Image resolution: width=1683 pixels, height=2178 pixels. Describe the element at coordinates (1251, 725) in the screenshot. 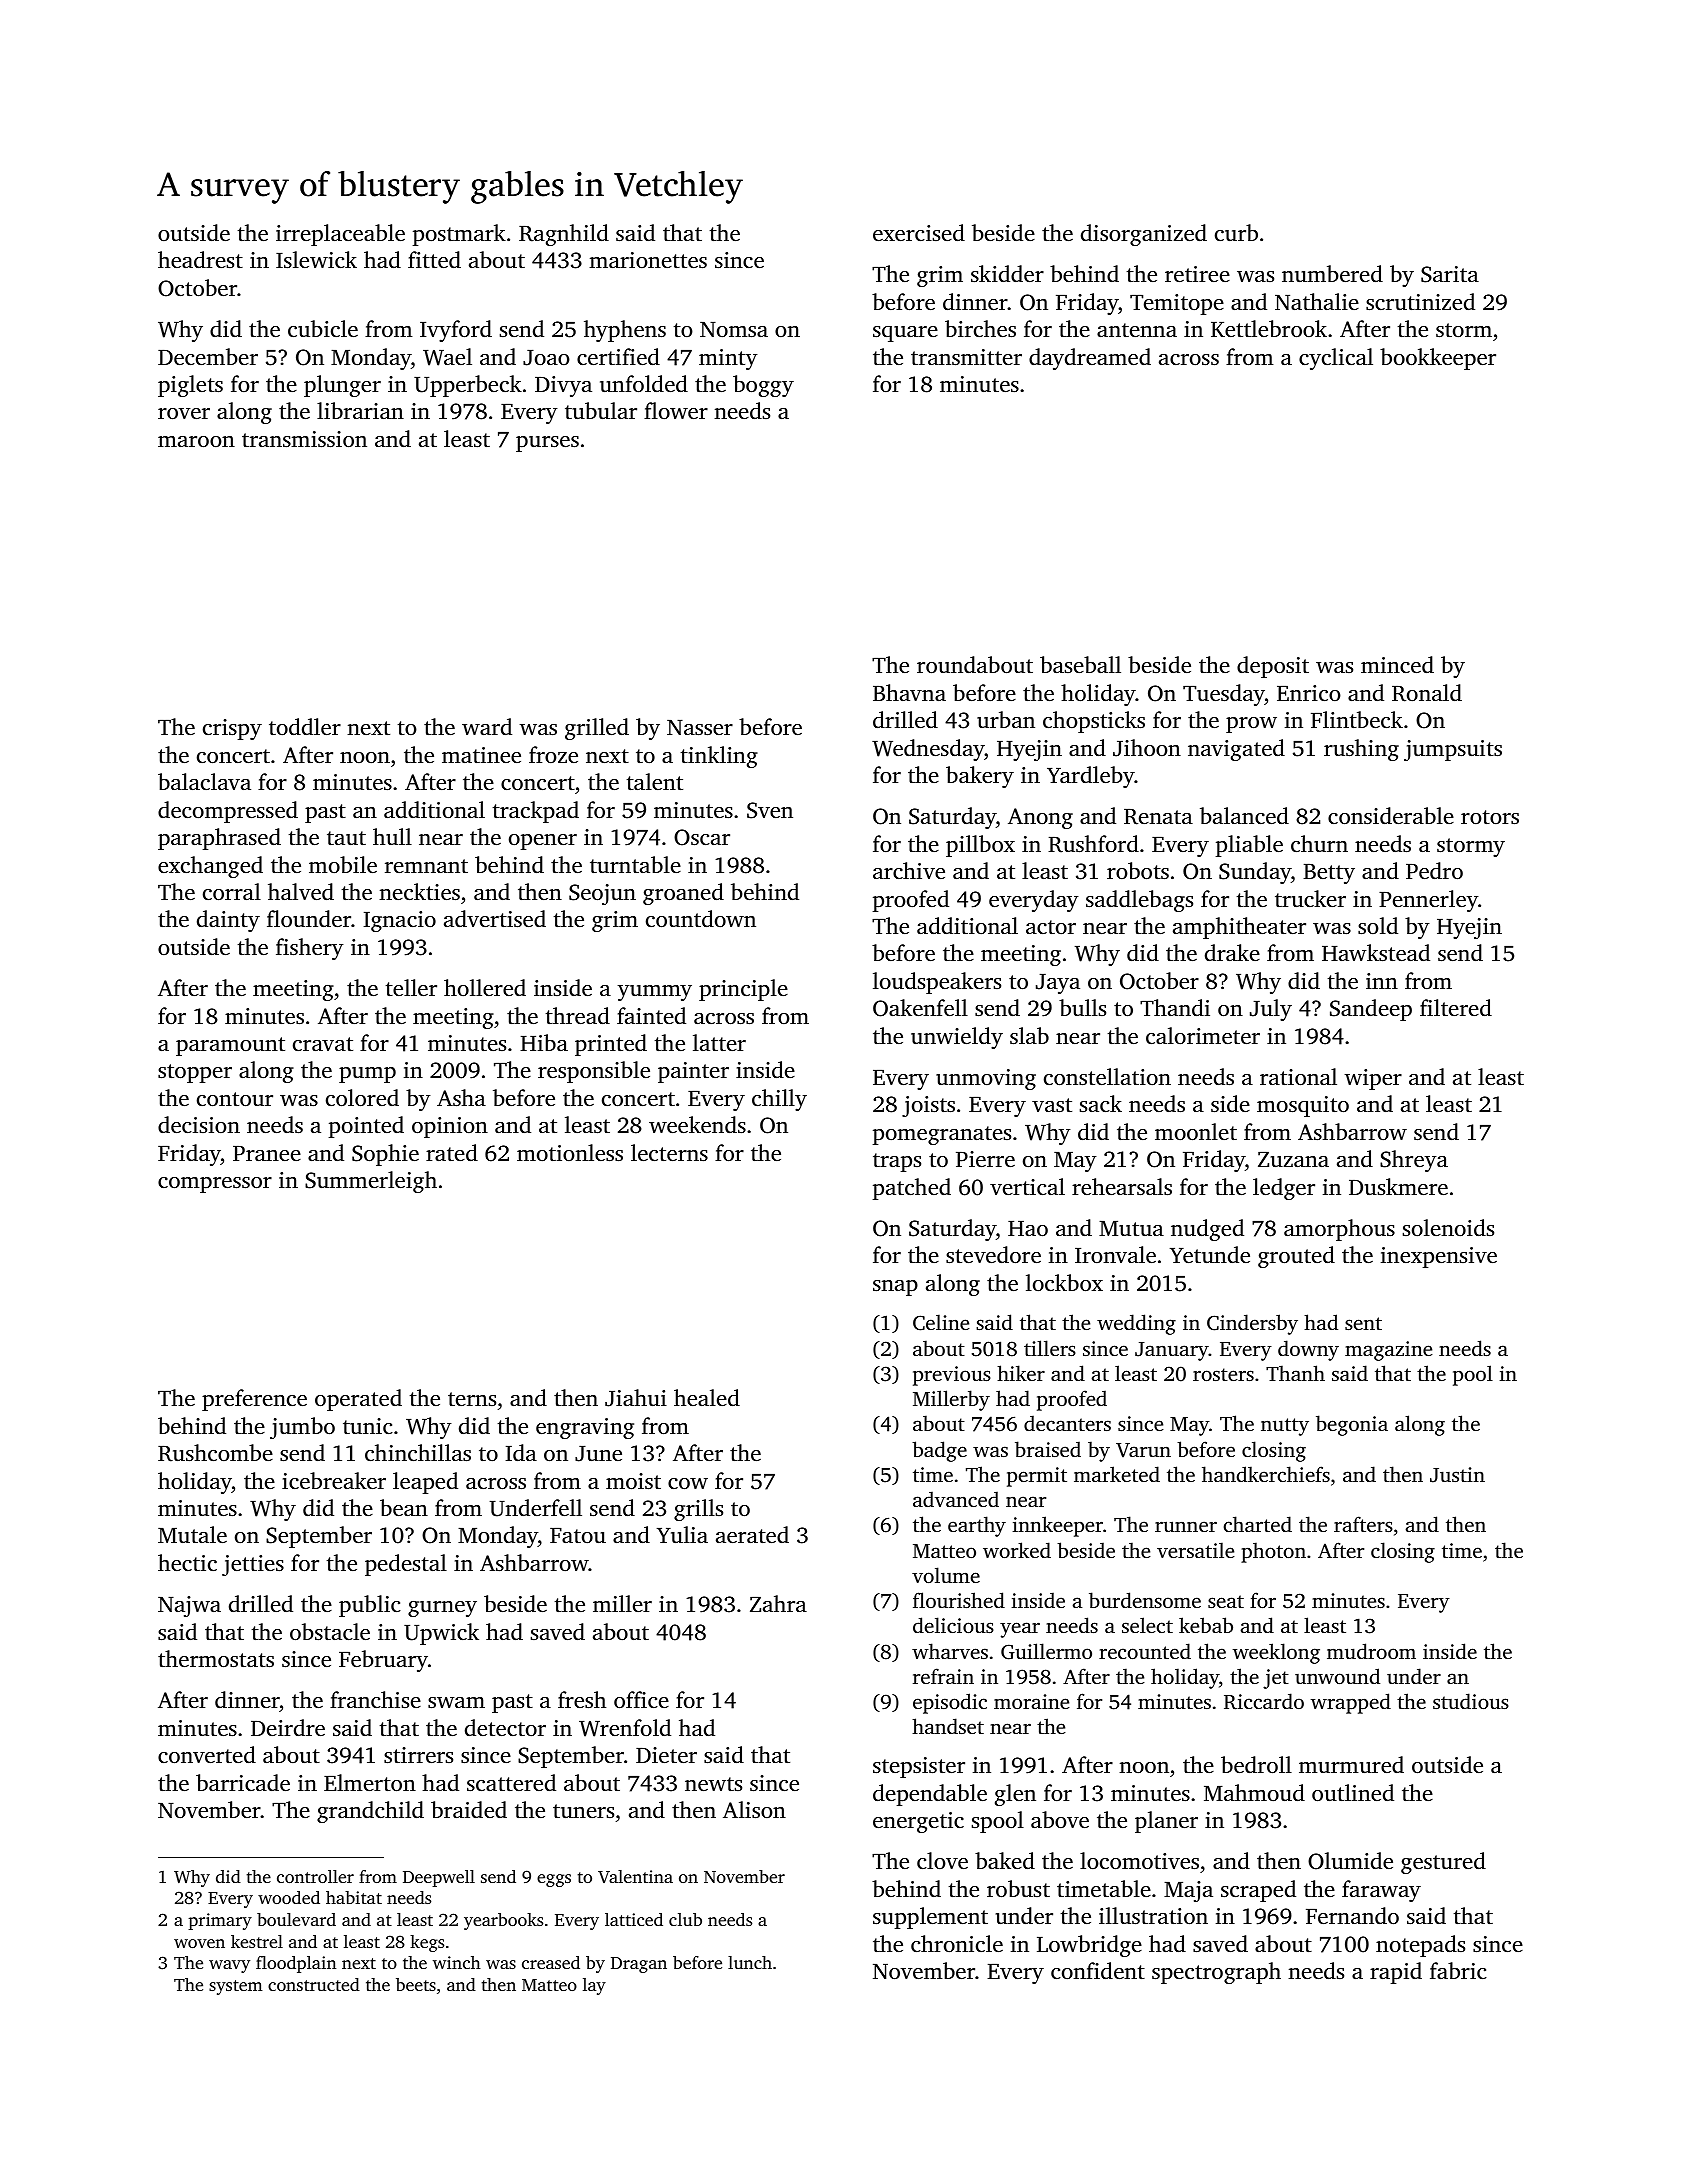

I see `prow` at that location.
